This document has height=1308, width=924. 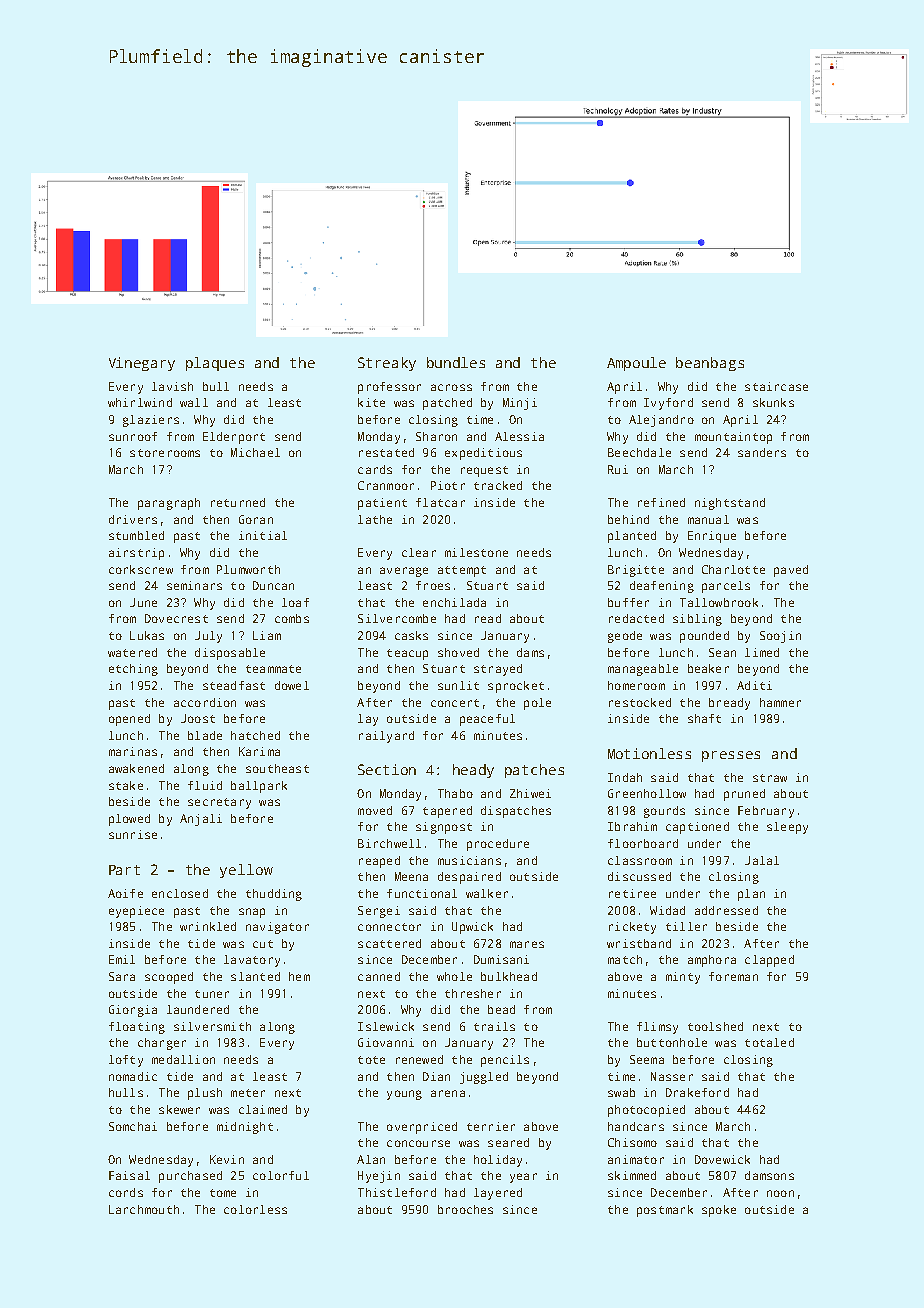 I want to click on moved, so click(x=375, y=810).
